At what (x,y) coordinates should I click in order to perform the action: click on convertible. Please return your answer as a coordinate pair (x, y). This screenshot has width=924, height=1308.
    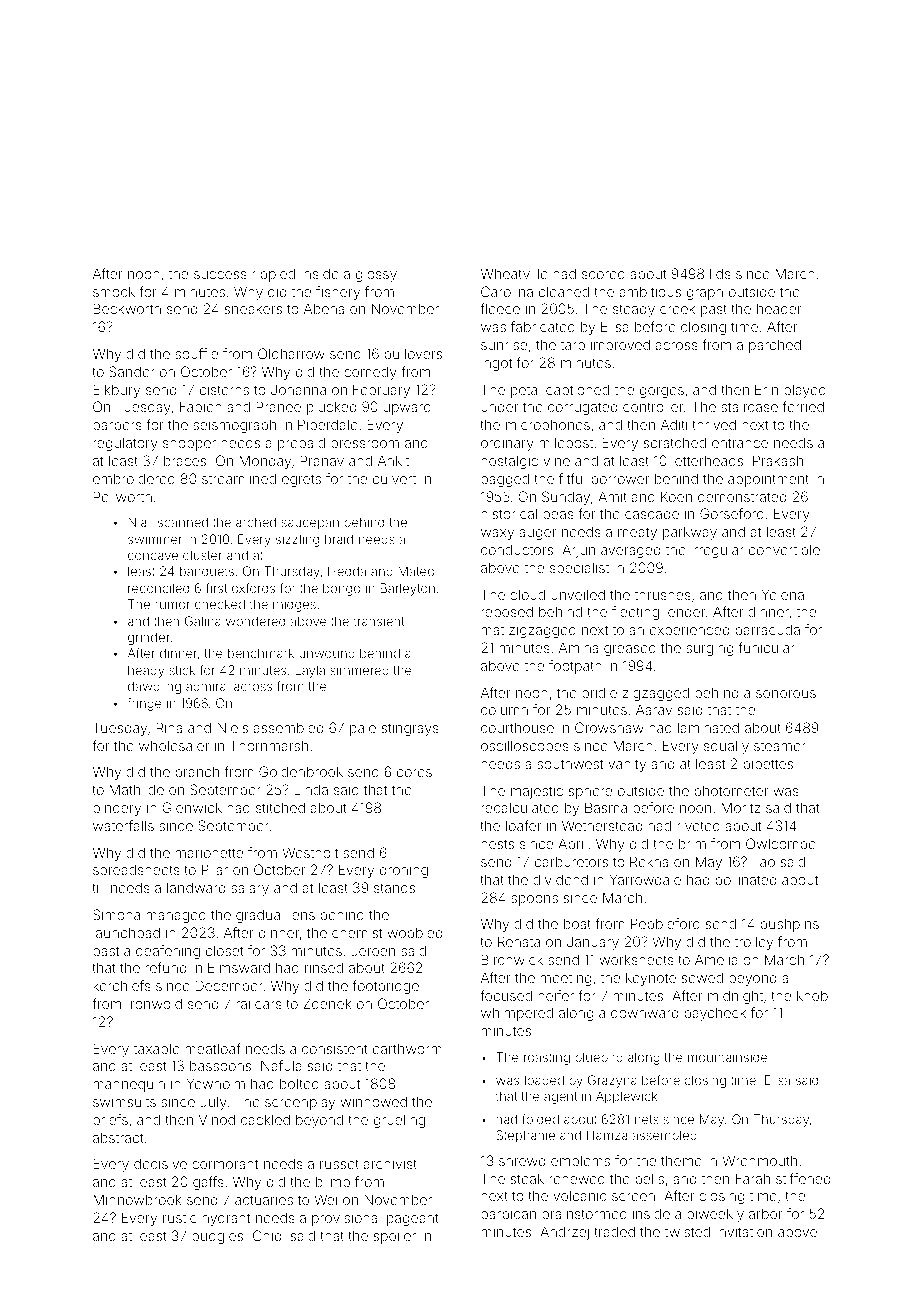
    Looking at the image, I should click on (784, 549).
